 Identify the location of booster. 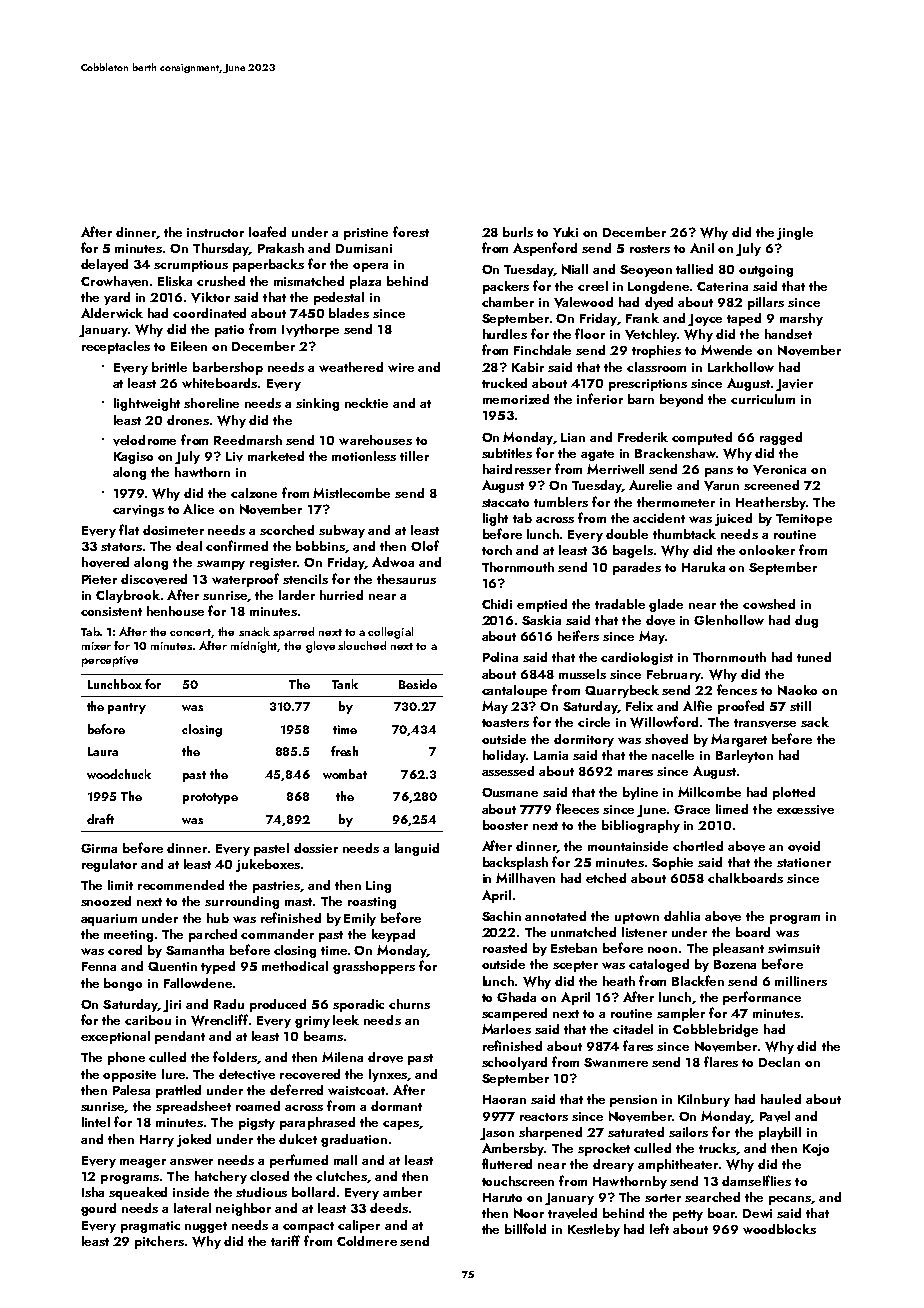
(505, 825).
